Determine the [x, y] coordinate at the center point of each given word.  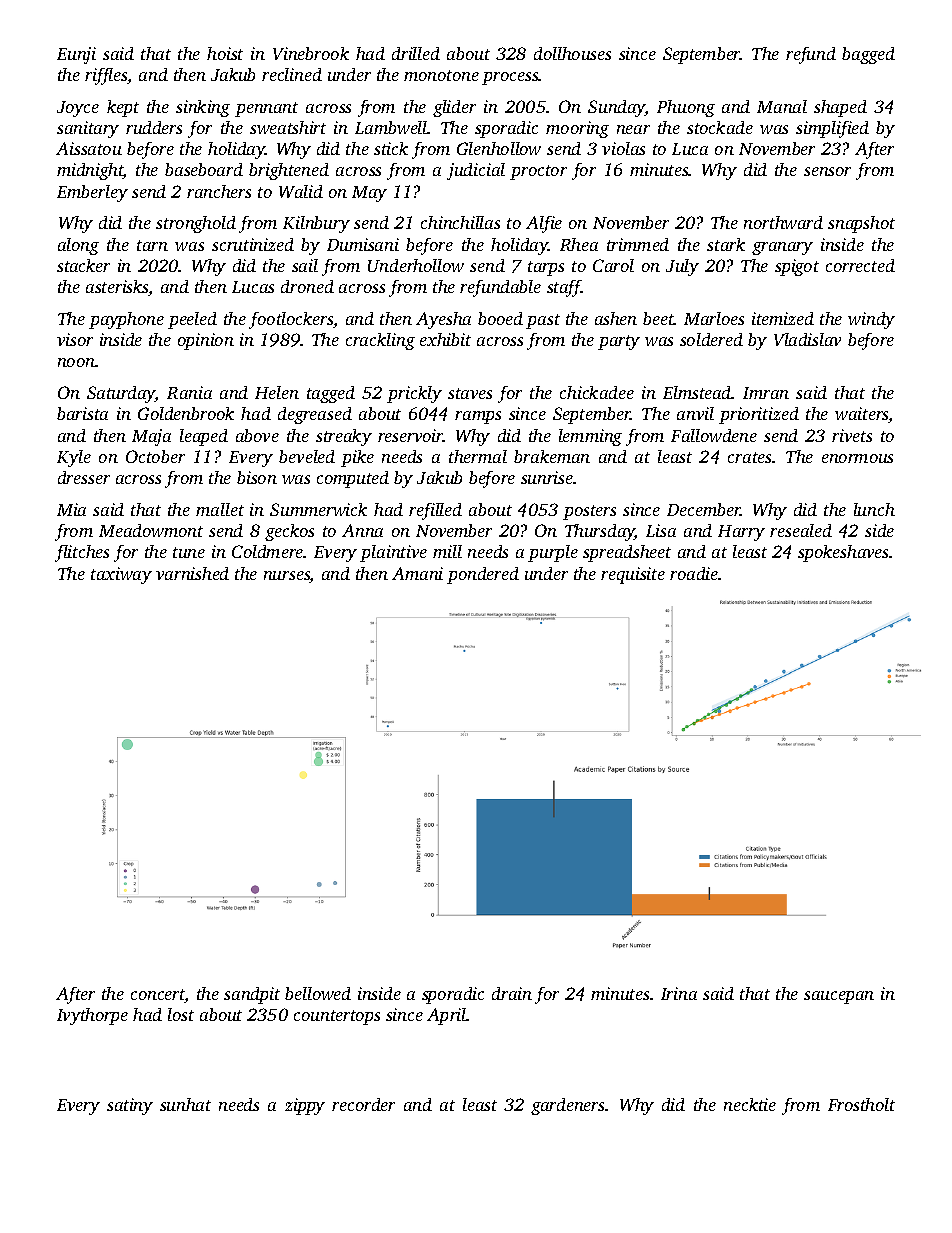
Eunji [76, 55]
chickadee [597, 392]
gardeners [567, 1106]
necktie [750, 1104]
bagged [868, 55]
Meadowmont [151, 530]
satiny [130, 1106]
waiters [862, 415]
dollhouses [572, 53]
